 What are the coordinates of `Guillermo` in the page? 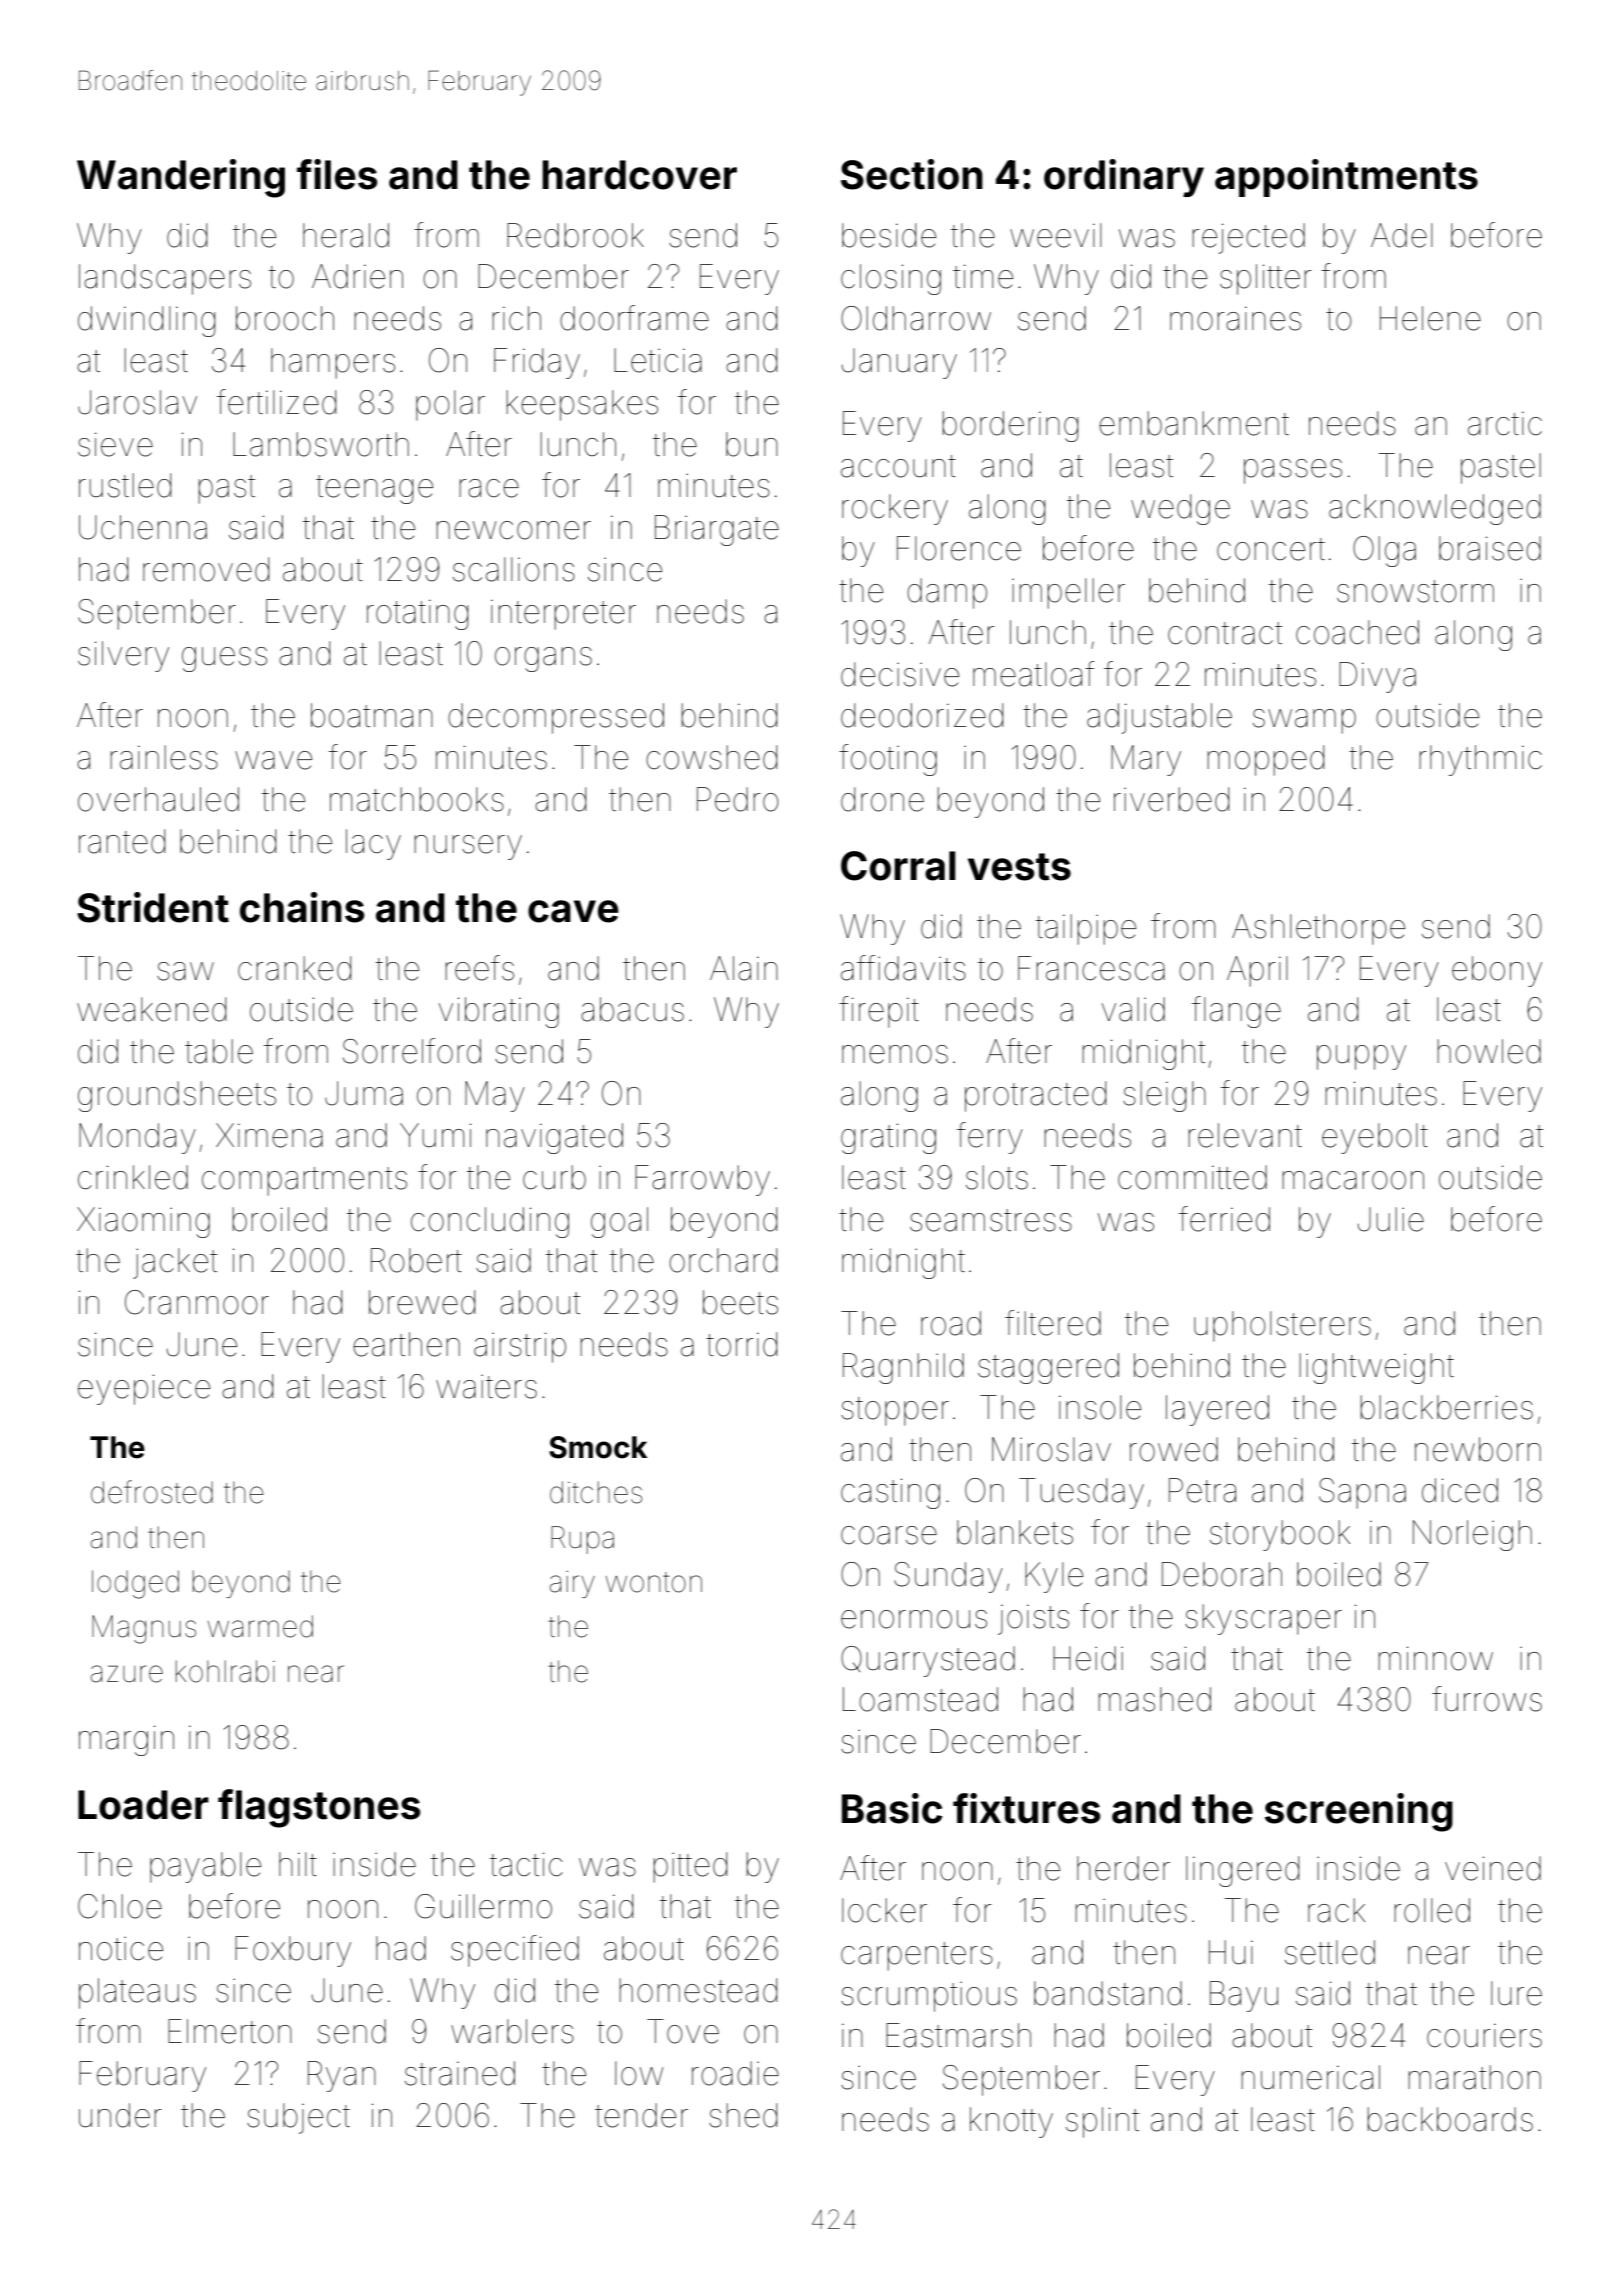 It's located at (483, 1906).
